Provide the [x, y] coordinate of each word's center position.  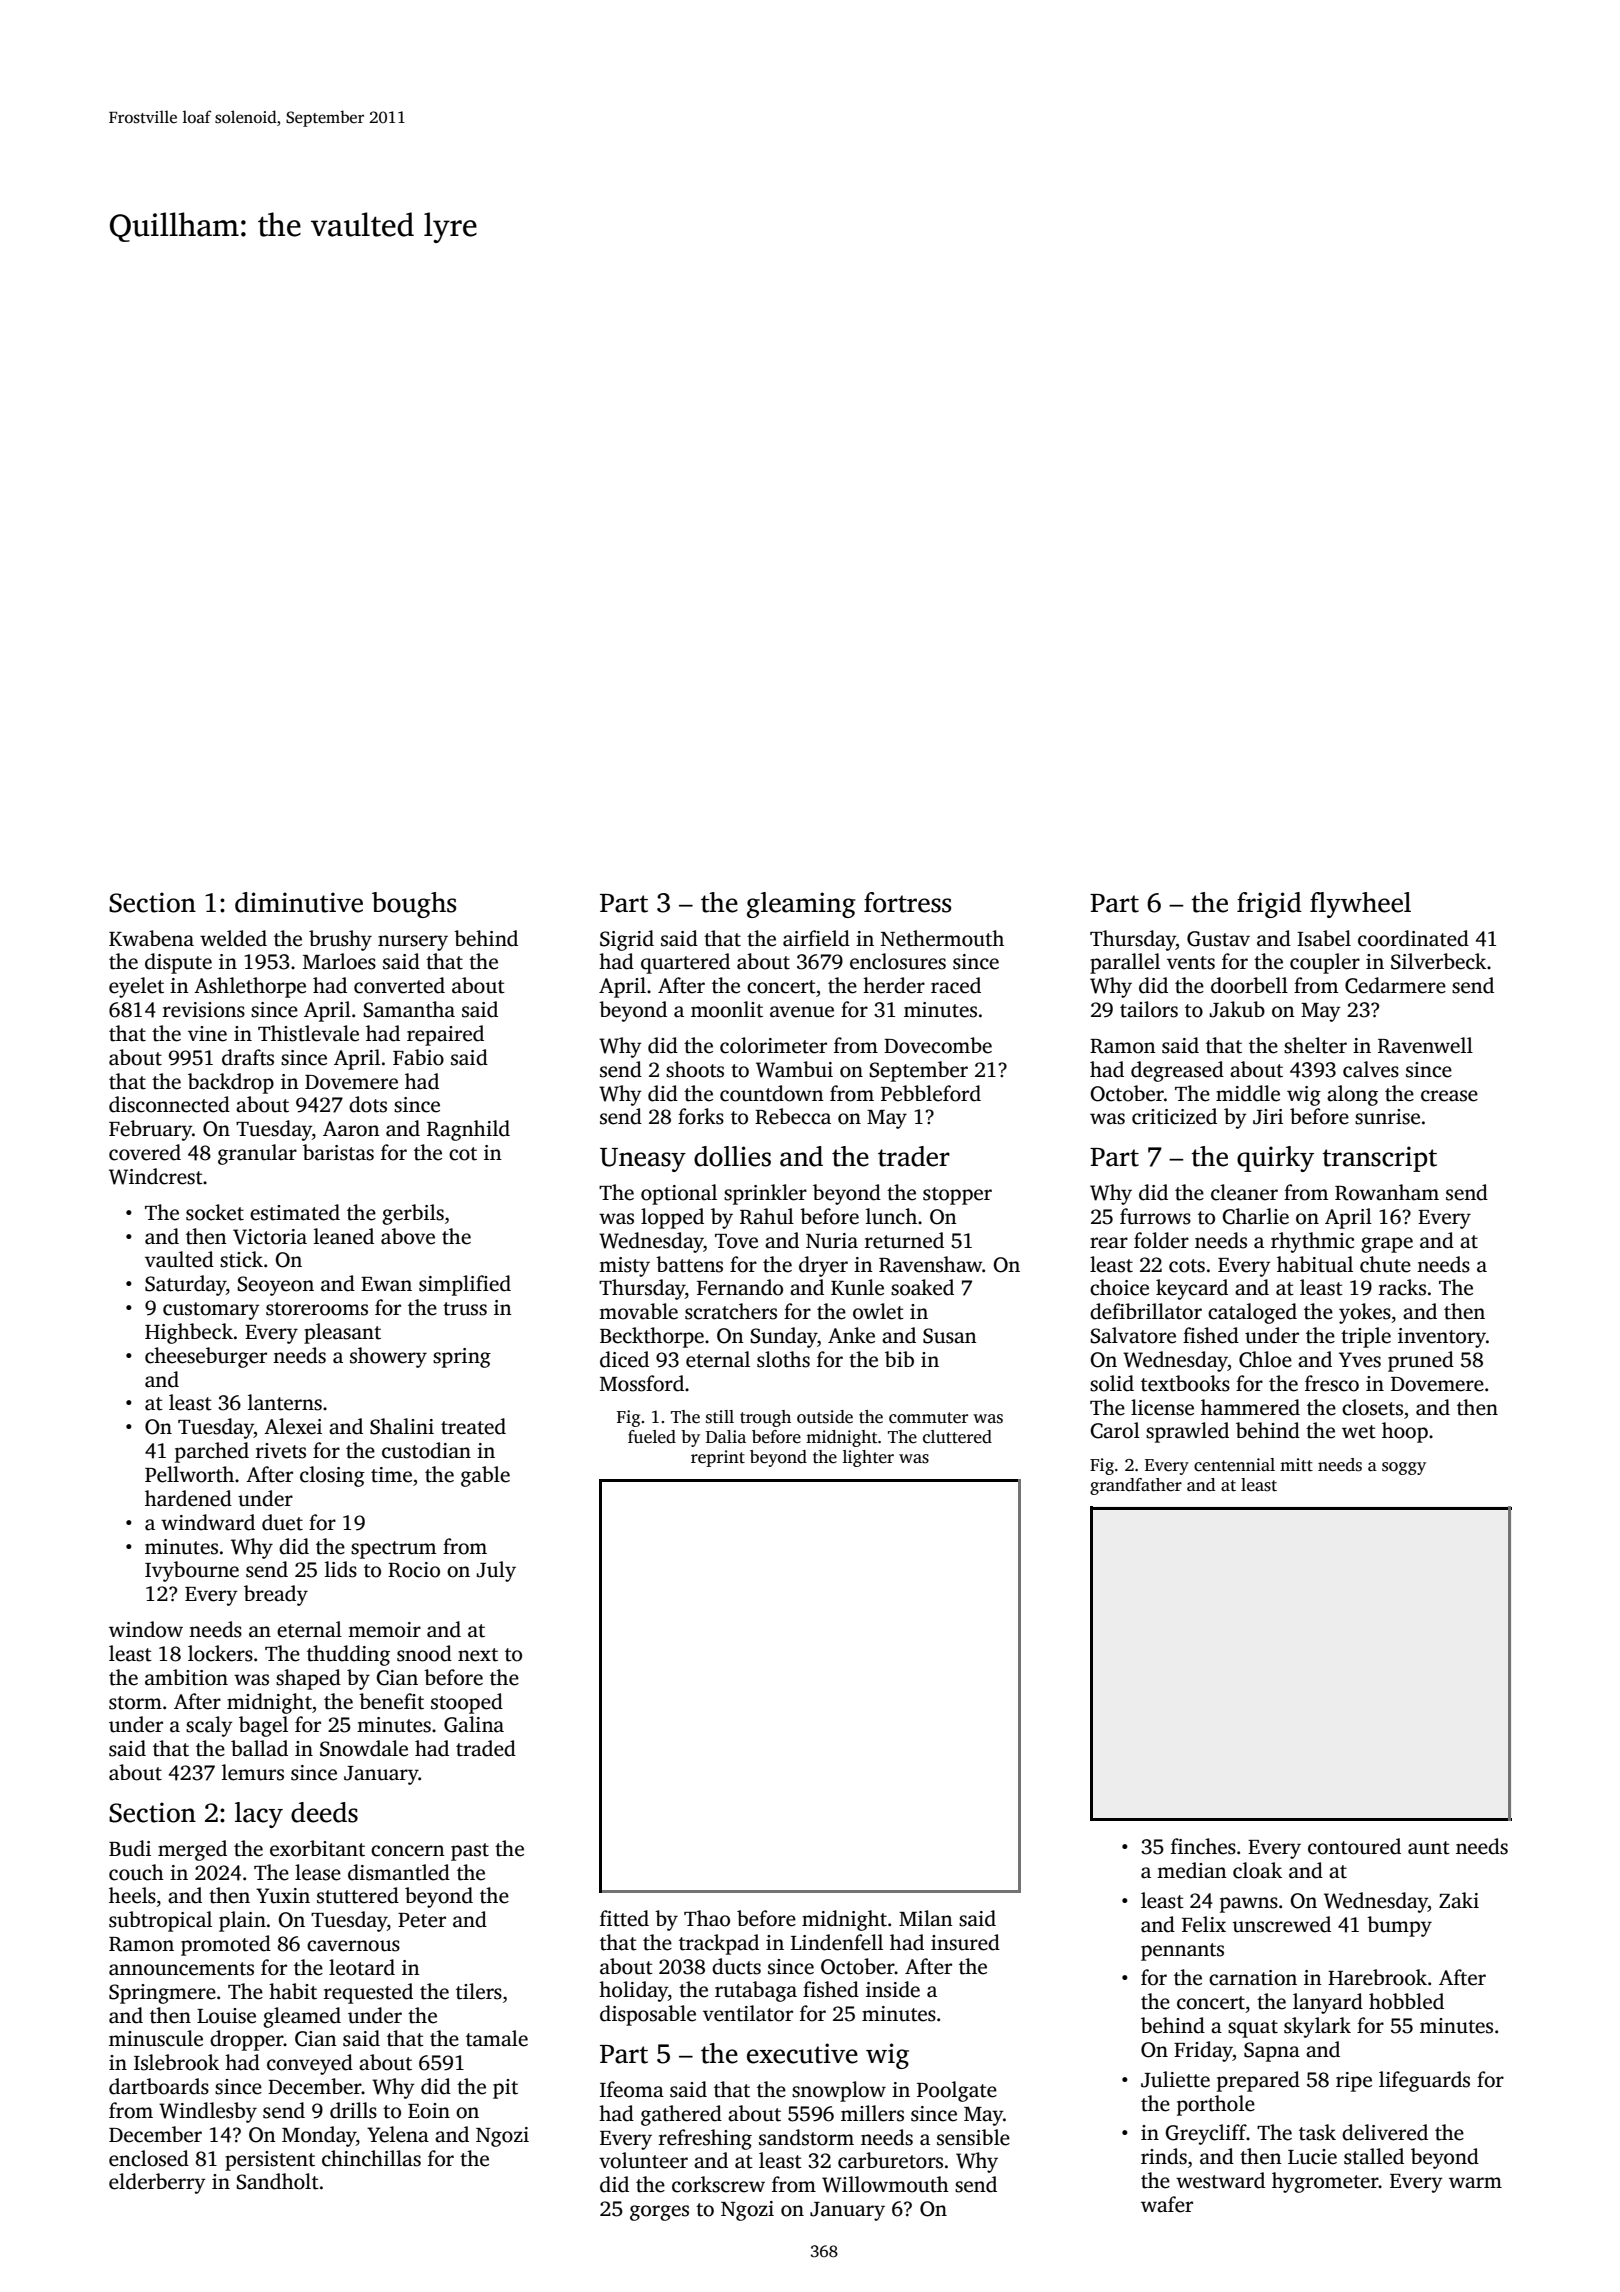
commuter [928, 1418]
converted [399, 985]
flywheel [1360, 905]
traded [486, 1748]
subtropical [160, 1921]
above [408, 1236]
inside [893, 1989]
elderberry [157, 2183]
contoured [1354, 1846]
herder [894, 985]
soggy [1404, 1468]
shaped [308, 1679]
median [1192, 1870]
